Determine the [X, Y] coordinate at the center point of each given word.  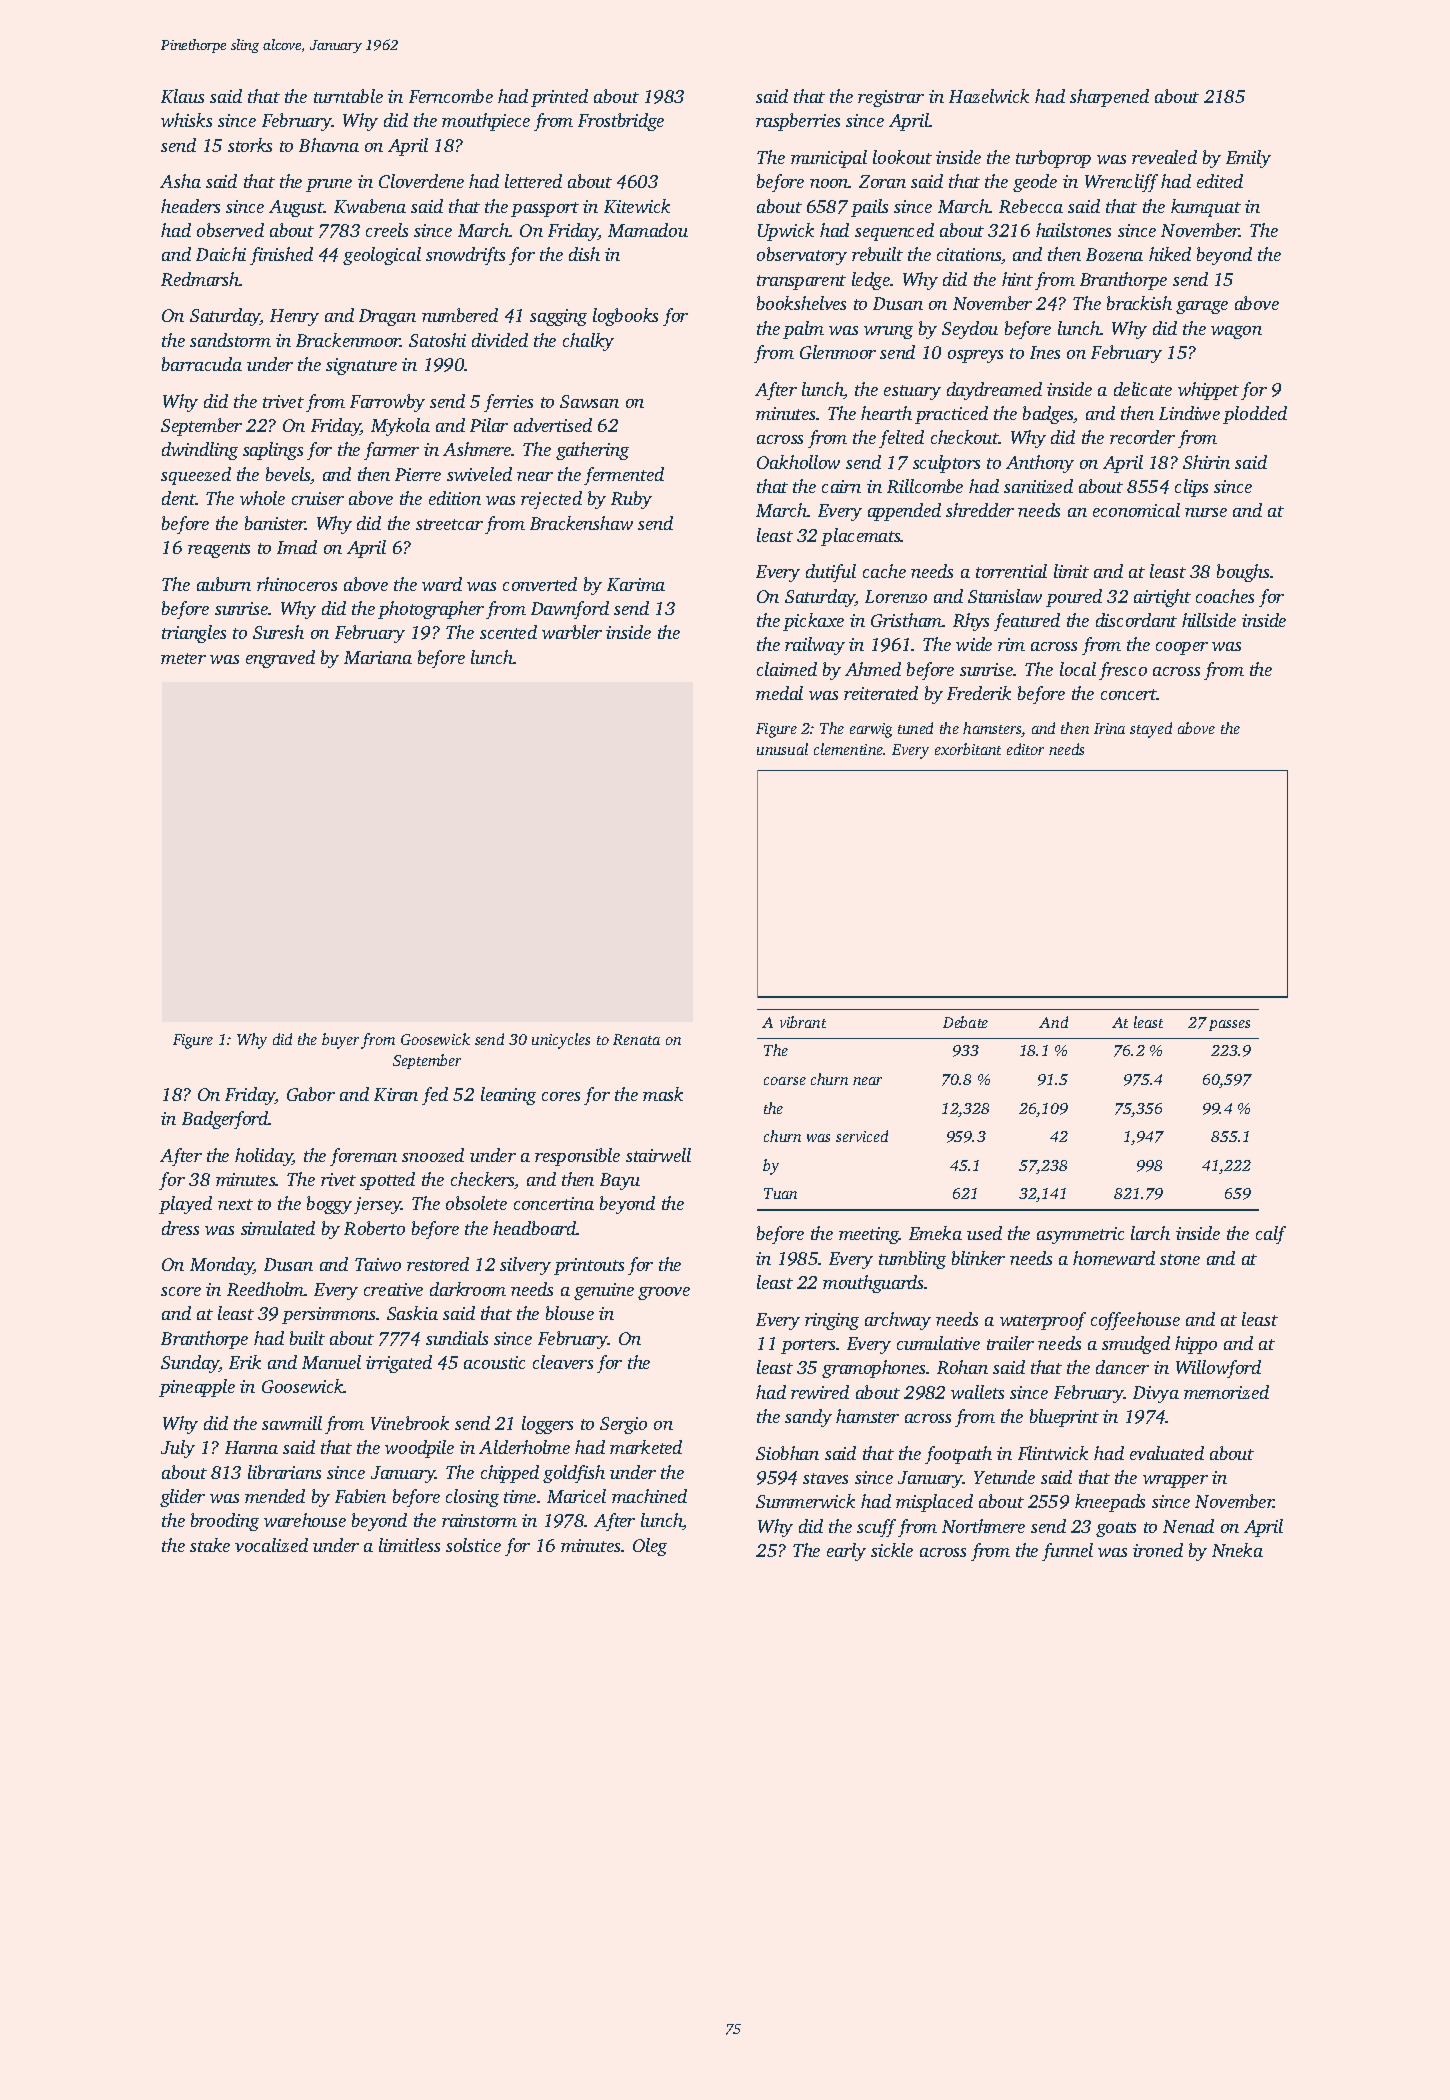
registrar [891, 98]
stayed [1151, 730]
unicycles [561, 1041]
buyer [340, 1041]
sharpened [1109, 98]
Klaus [182, 96]
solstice [473, 1545]
